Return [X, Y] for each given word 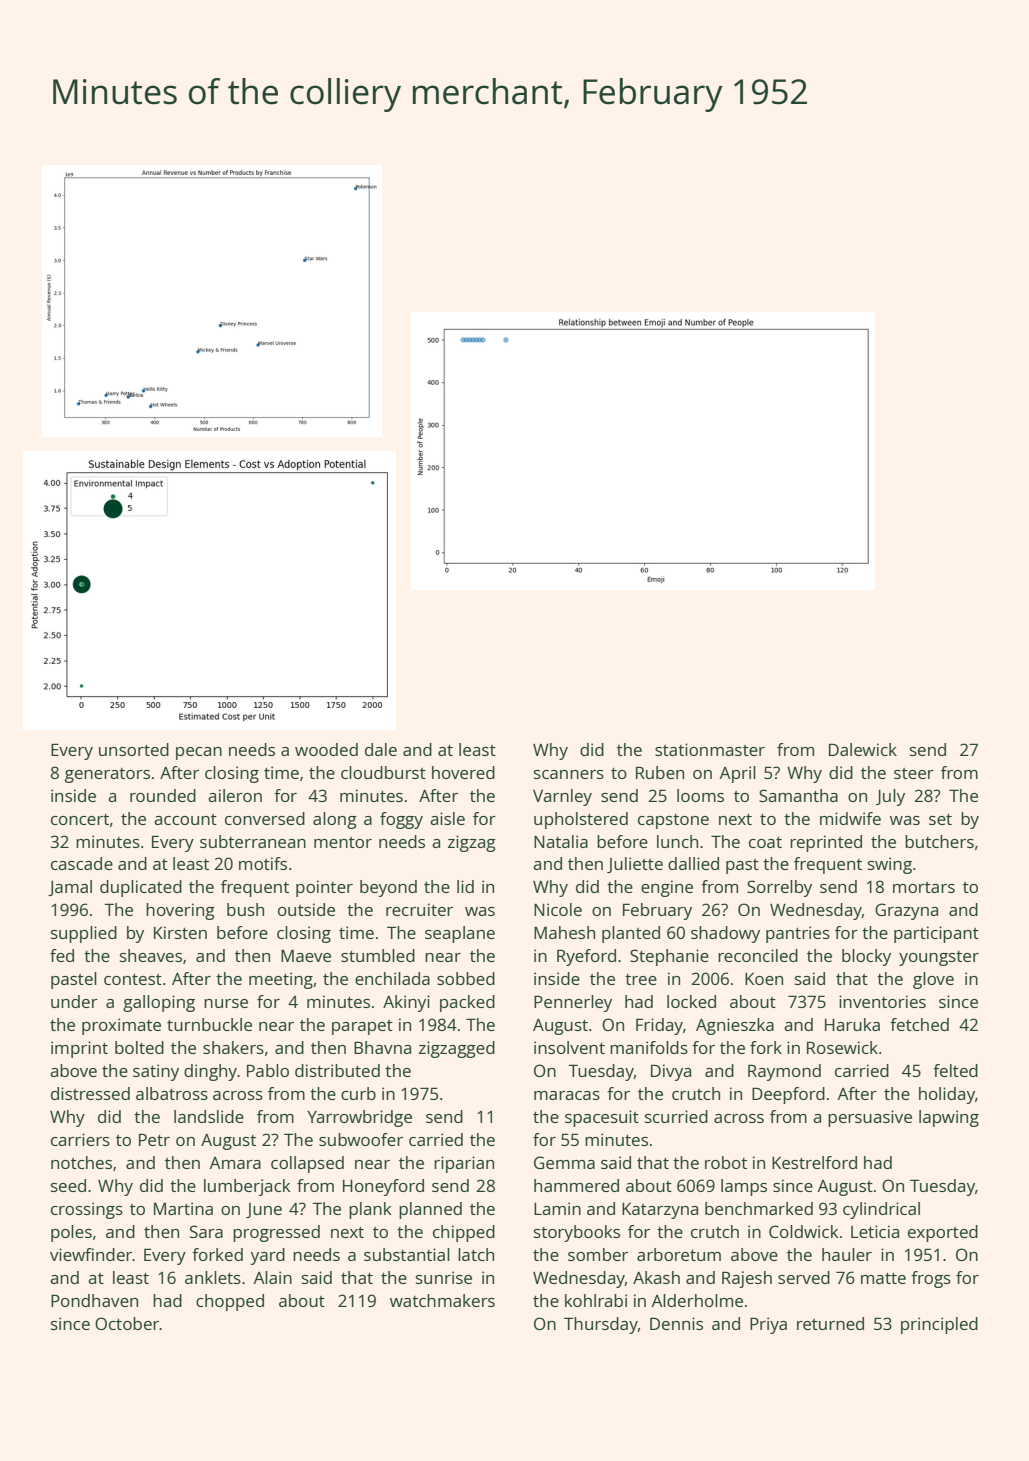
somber [598, 1254]
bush [245, 909]
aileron [235, 795]
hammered [576, 1185]
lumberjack [247, 1187]
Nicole [558, 909]
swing [890, 865]
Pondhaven [94, 1300]
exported [943, 1233]
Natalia [561, 841]
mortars [924, 887]
